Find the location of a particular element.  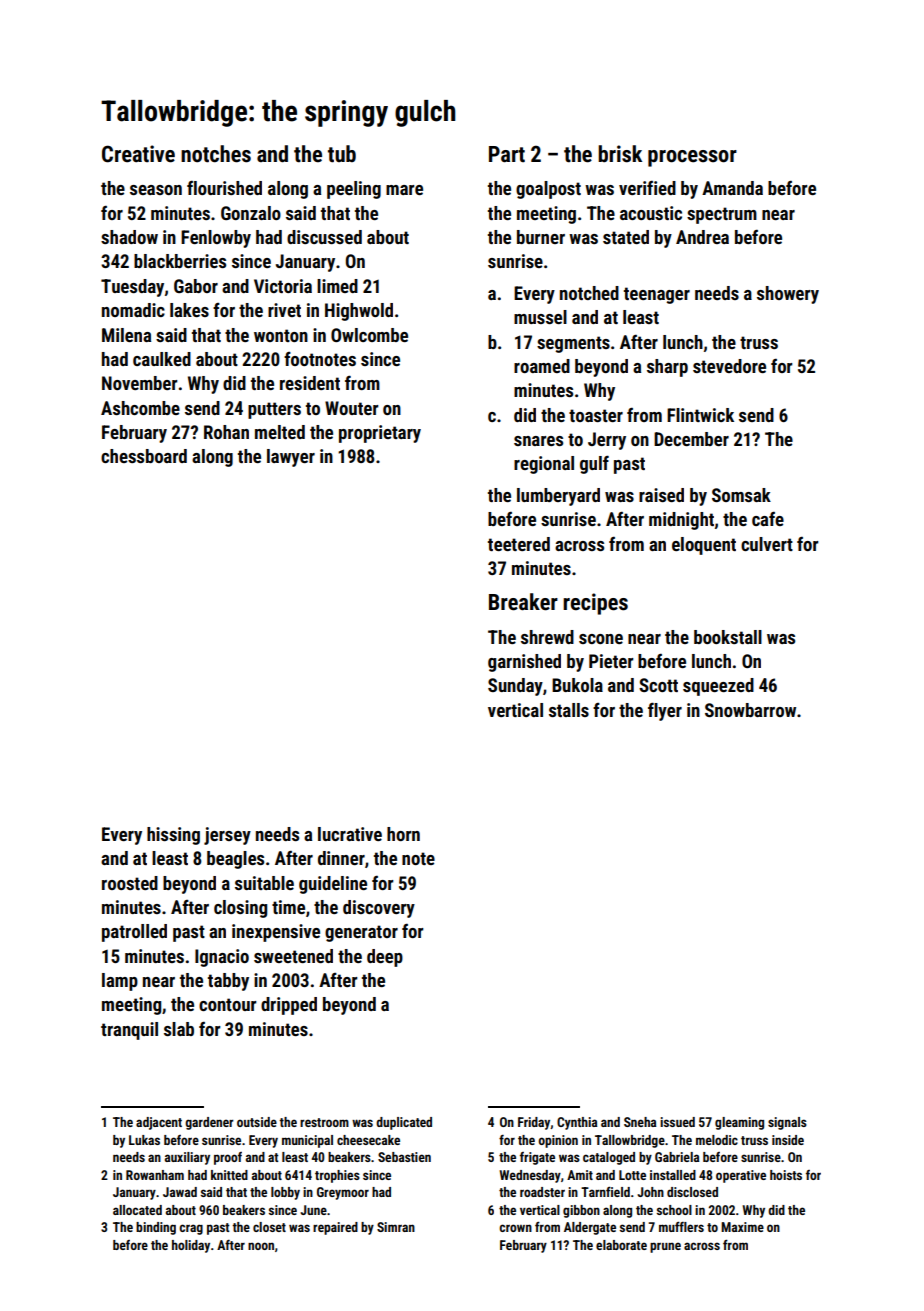

flourished is located at coordinates (224, 188).
